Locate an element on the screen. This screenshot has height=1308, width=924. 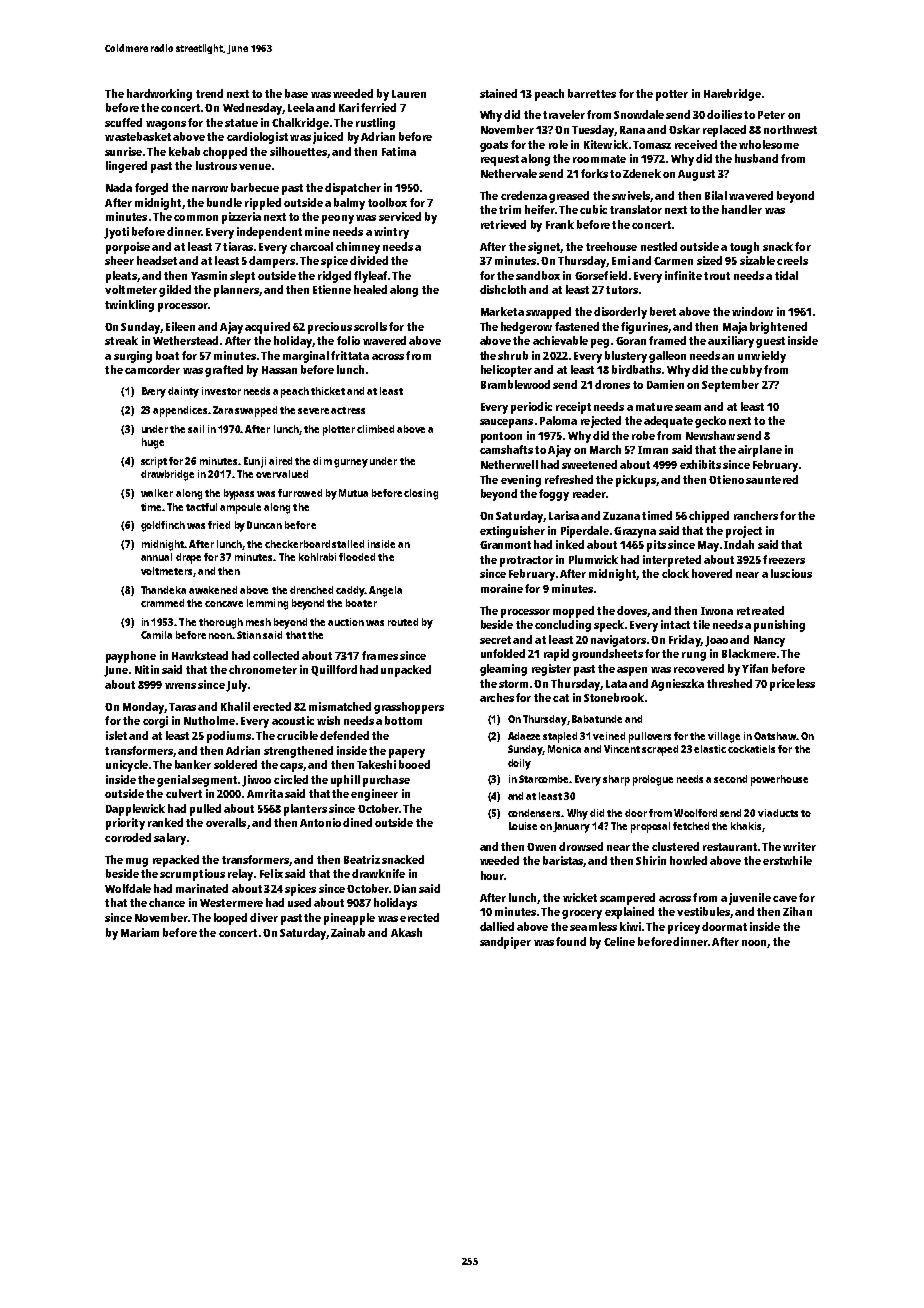
Monday is located at coordinates (143, 708).
